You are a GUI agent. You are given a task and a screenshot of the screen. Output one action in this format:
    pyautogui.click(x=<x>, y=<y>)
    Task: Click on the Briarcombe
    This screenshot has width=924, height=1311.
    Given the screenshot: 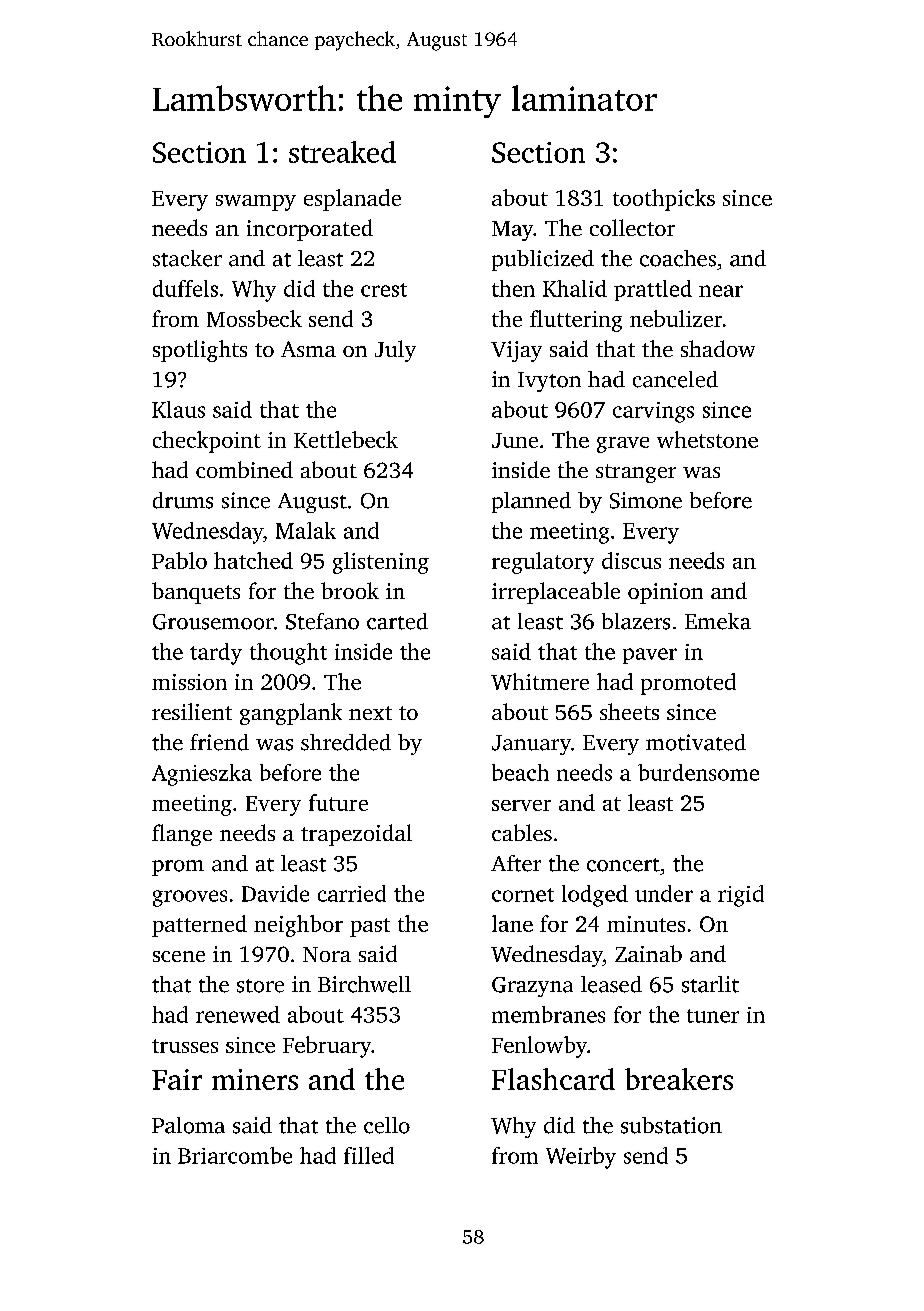 What is the action you would take?
    pyautogui.click(x=235, y=1155)
